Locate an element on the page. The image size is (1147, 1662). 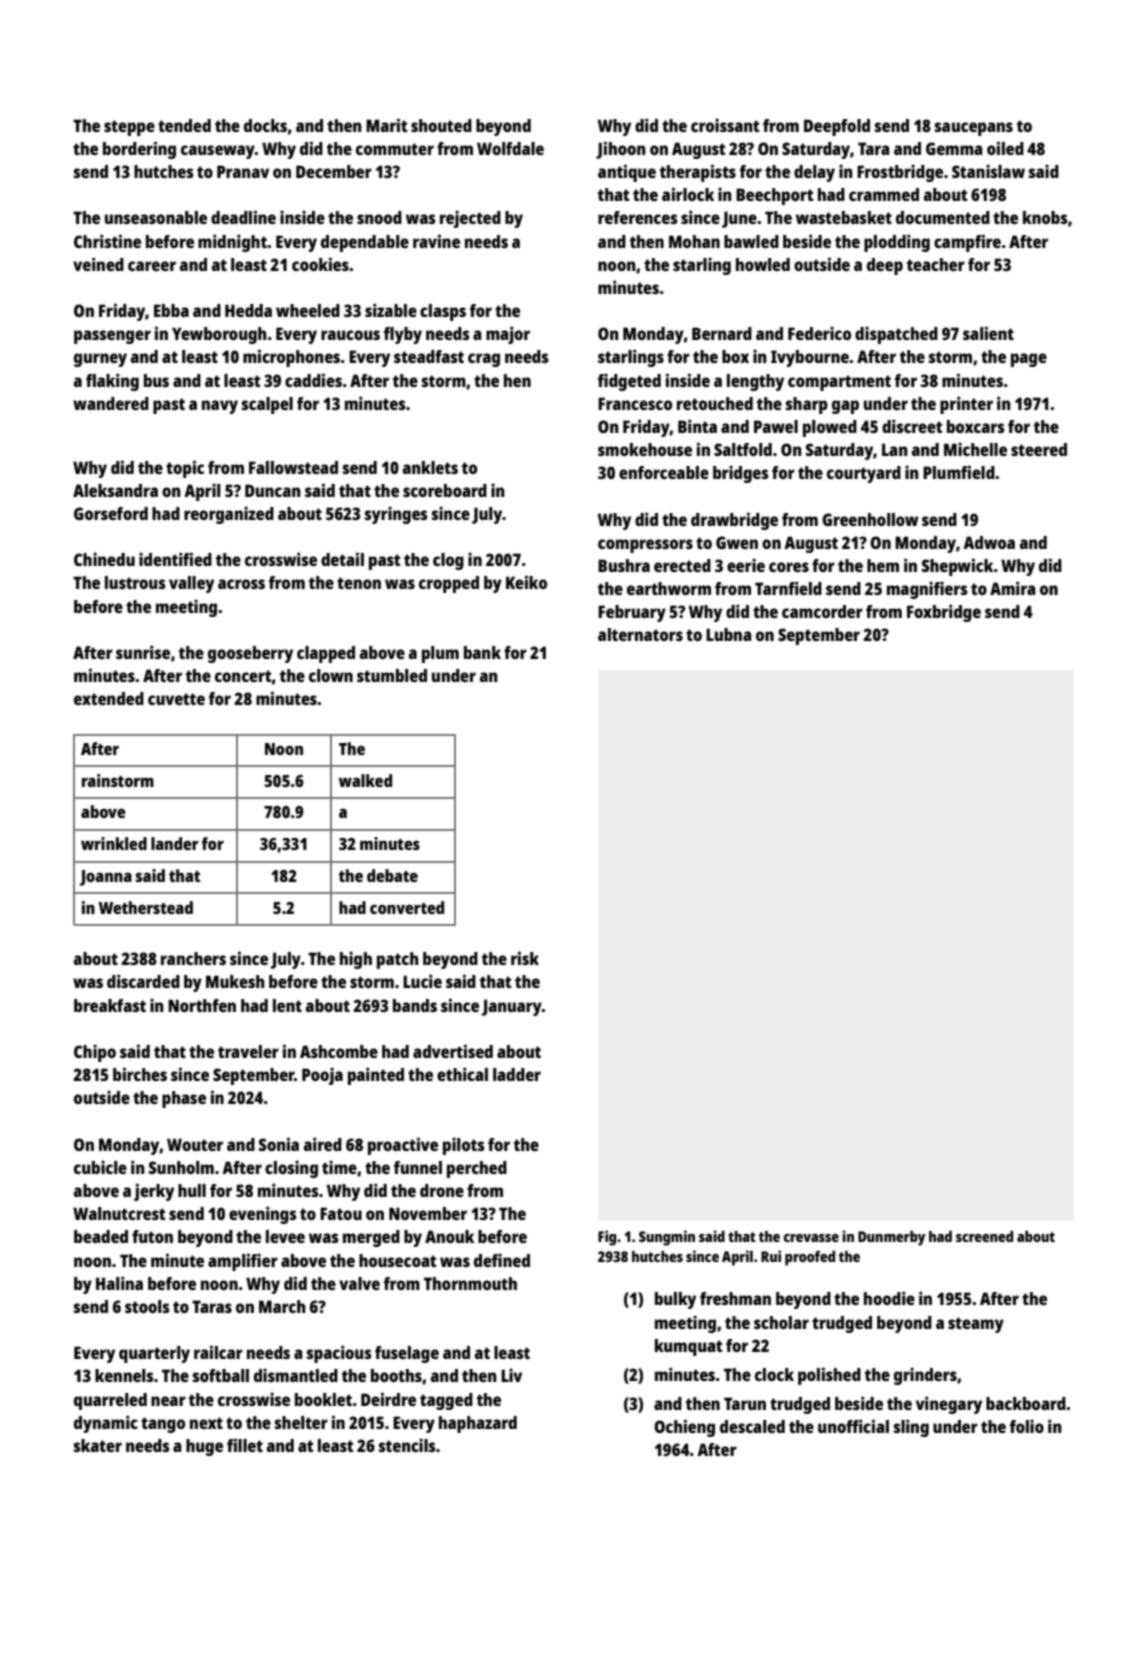
Jihoon is located at coordinates (621, 150).
